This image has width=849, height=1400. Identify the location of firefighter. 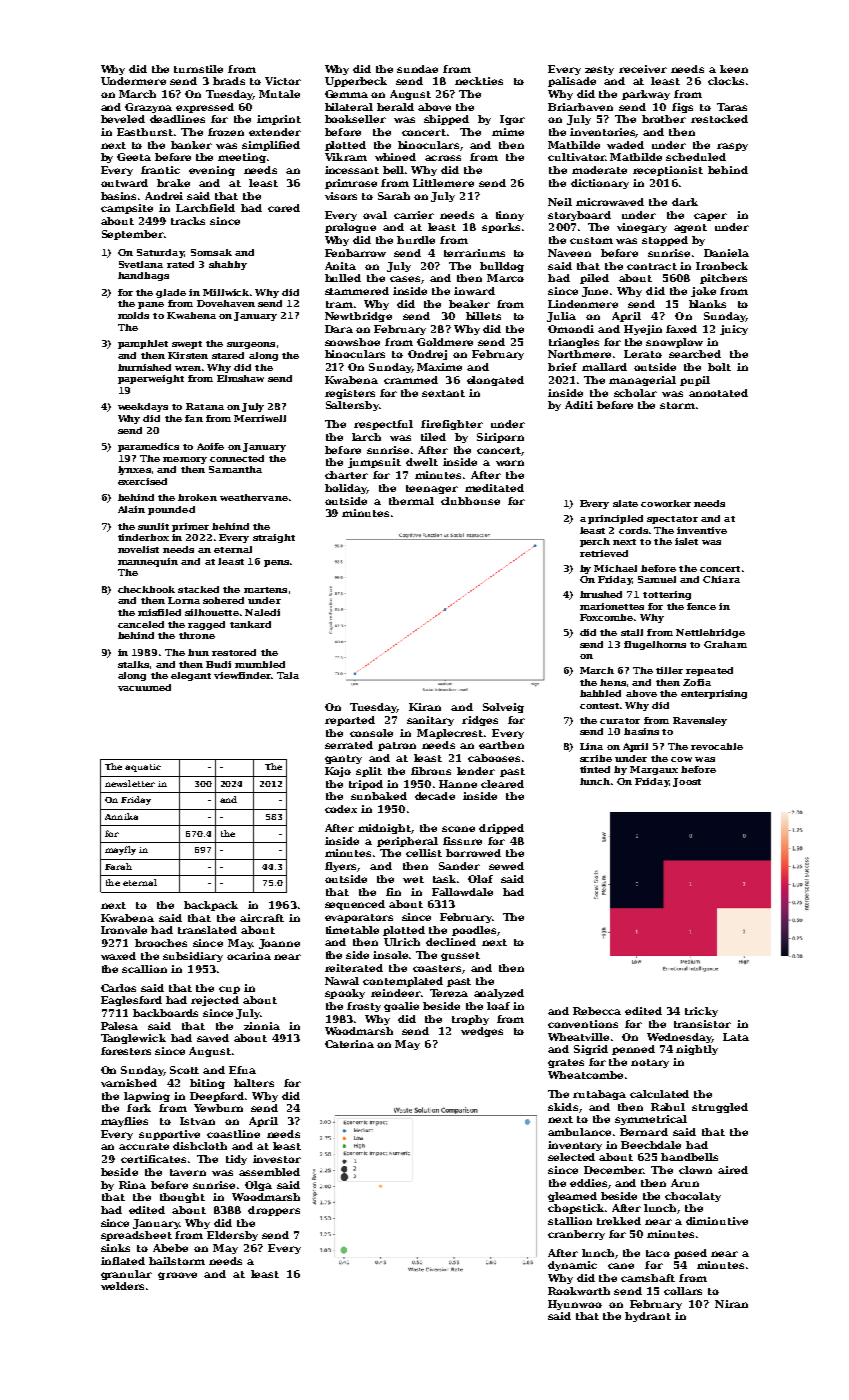
(452, 425).
